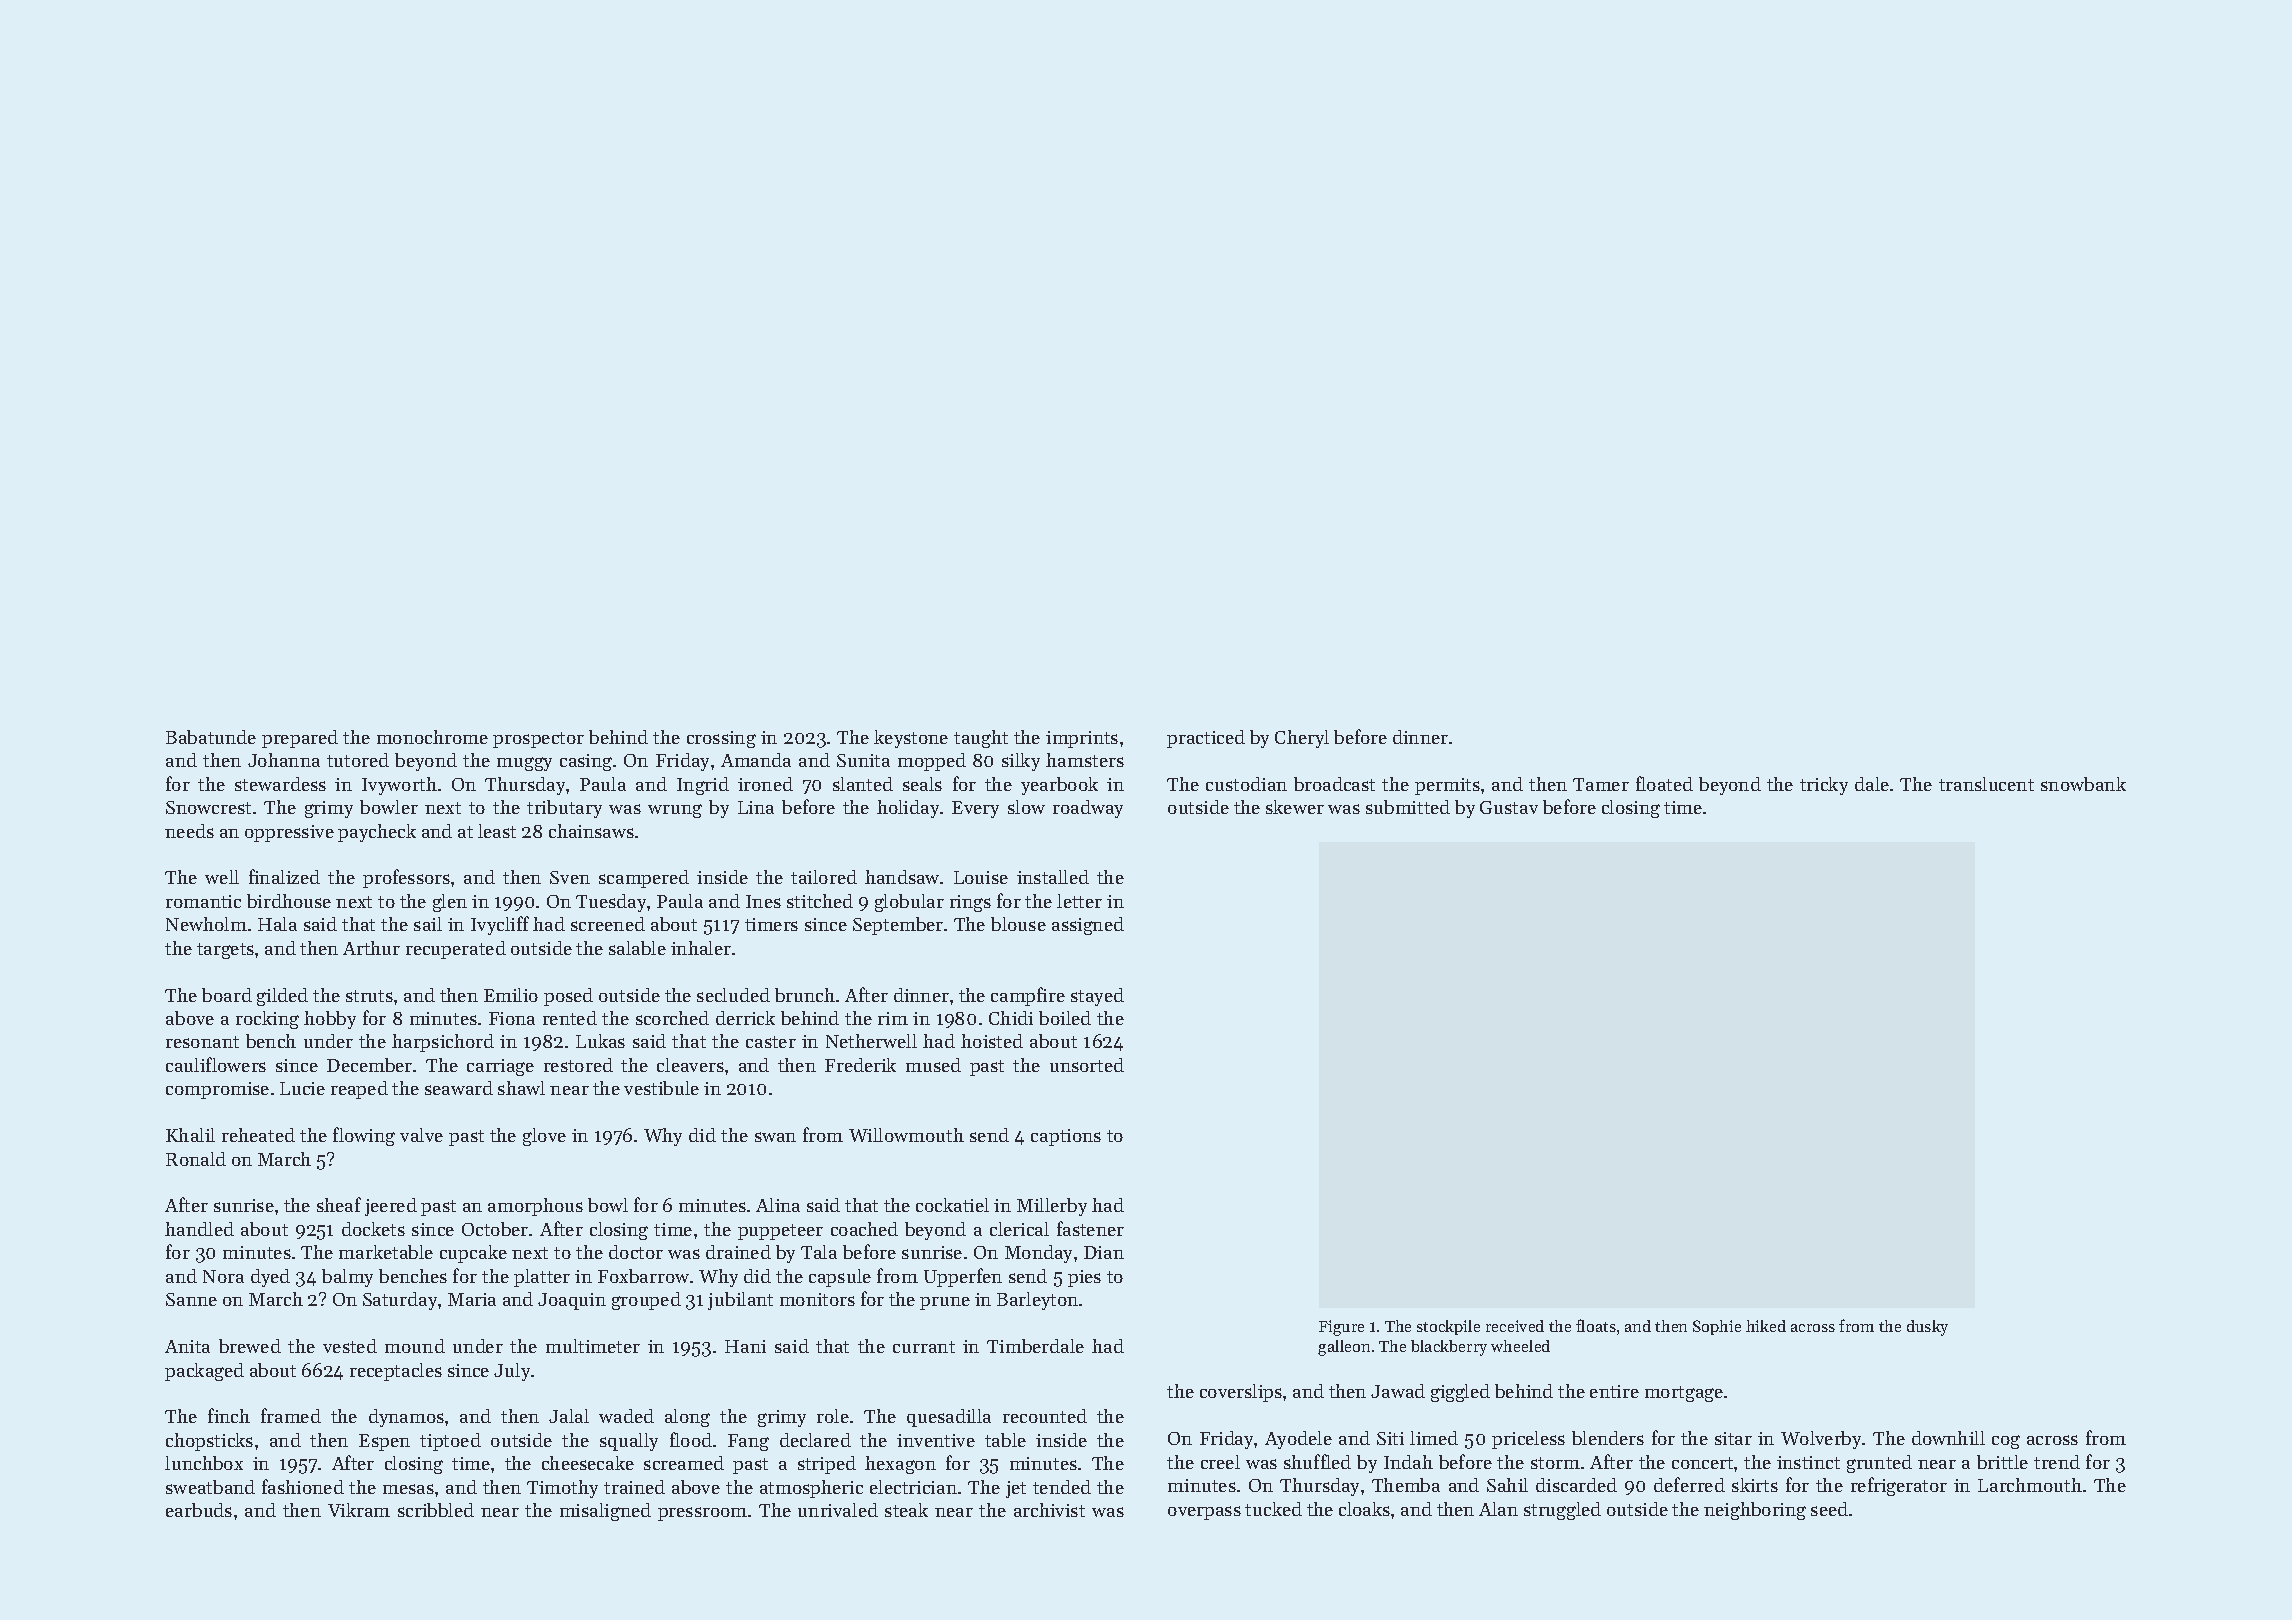 This page has height=1620, width=2292. Describe the element at coordinates (1927, 1328) in the page. I see `dusky` at that location.
